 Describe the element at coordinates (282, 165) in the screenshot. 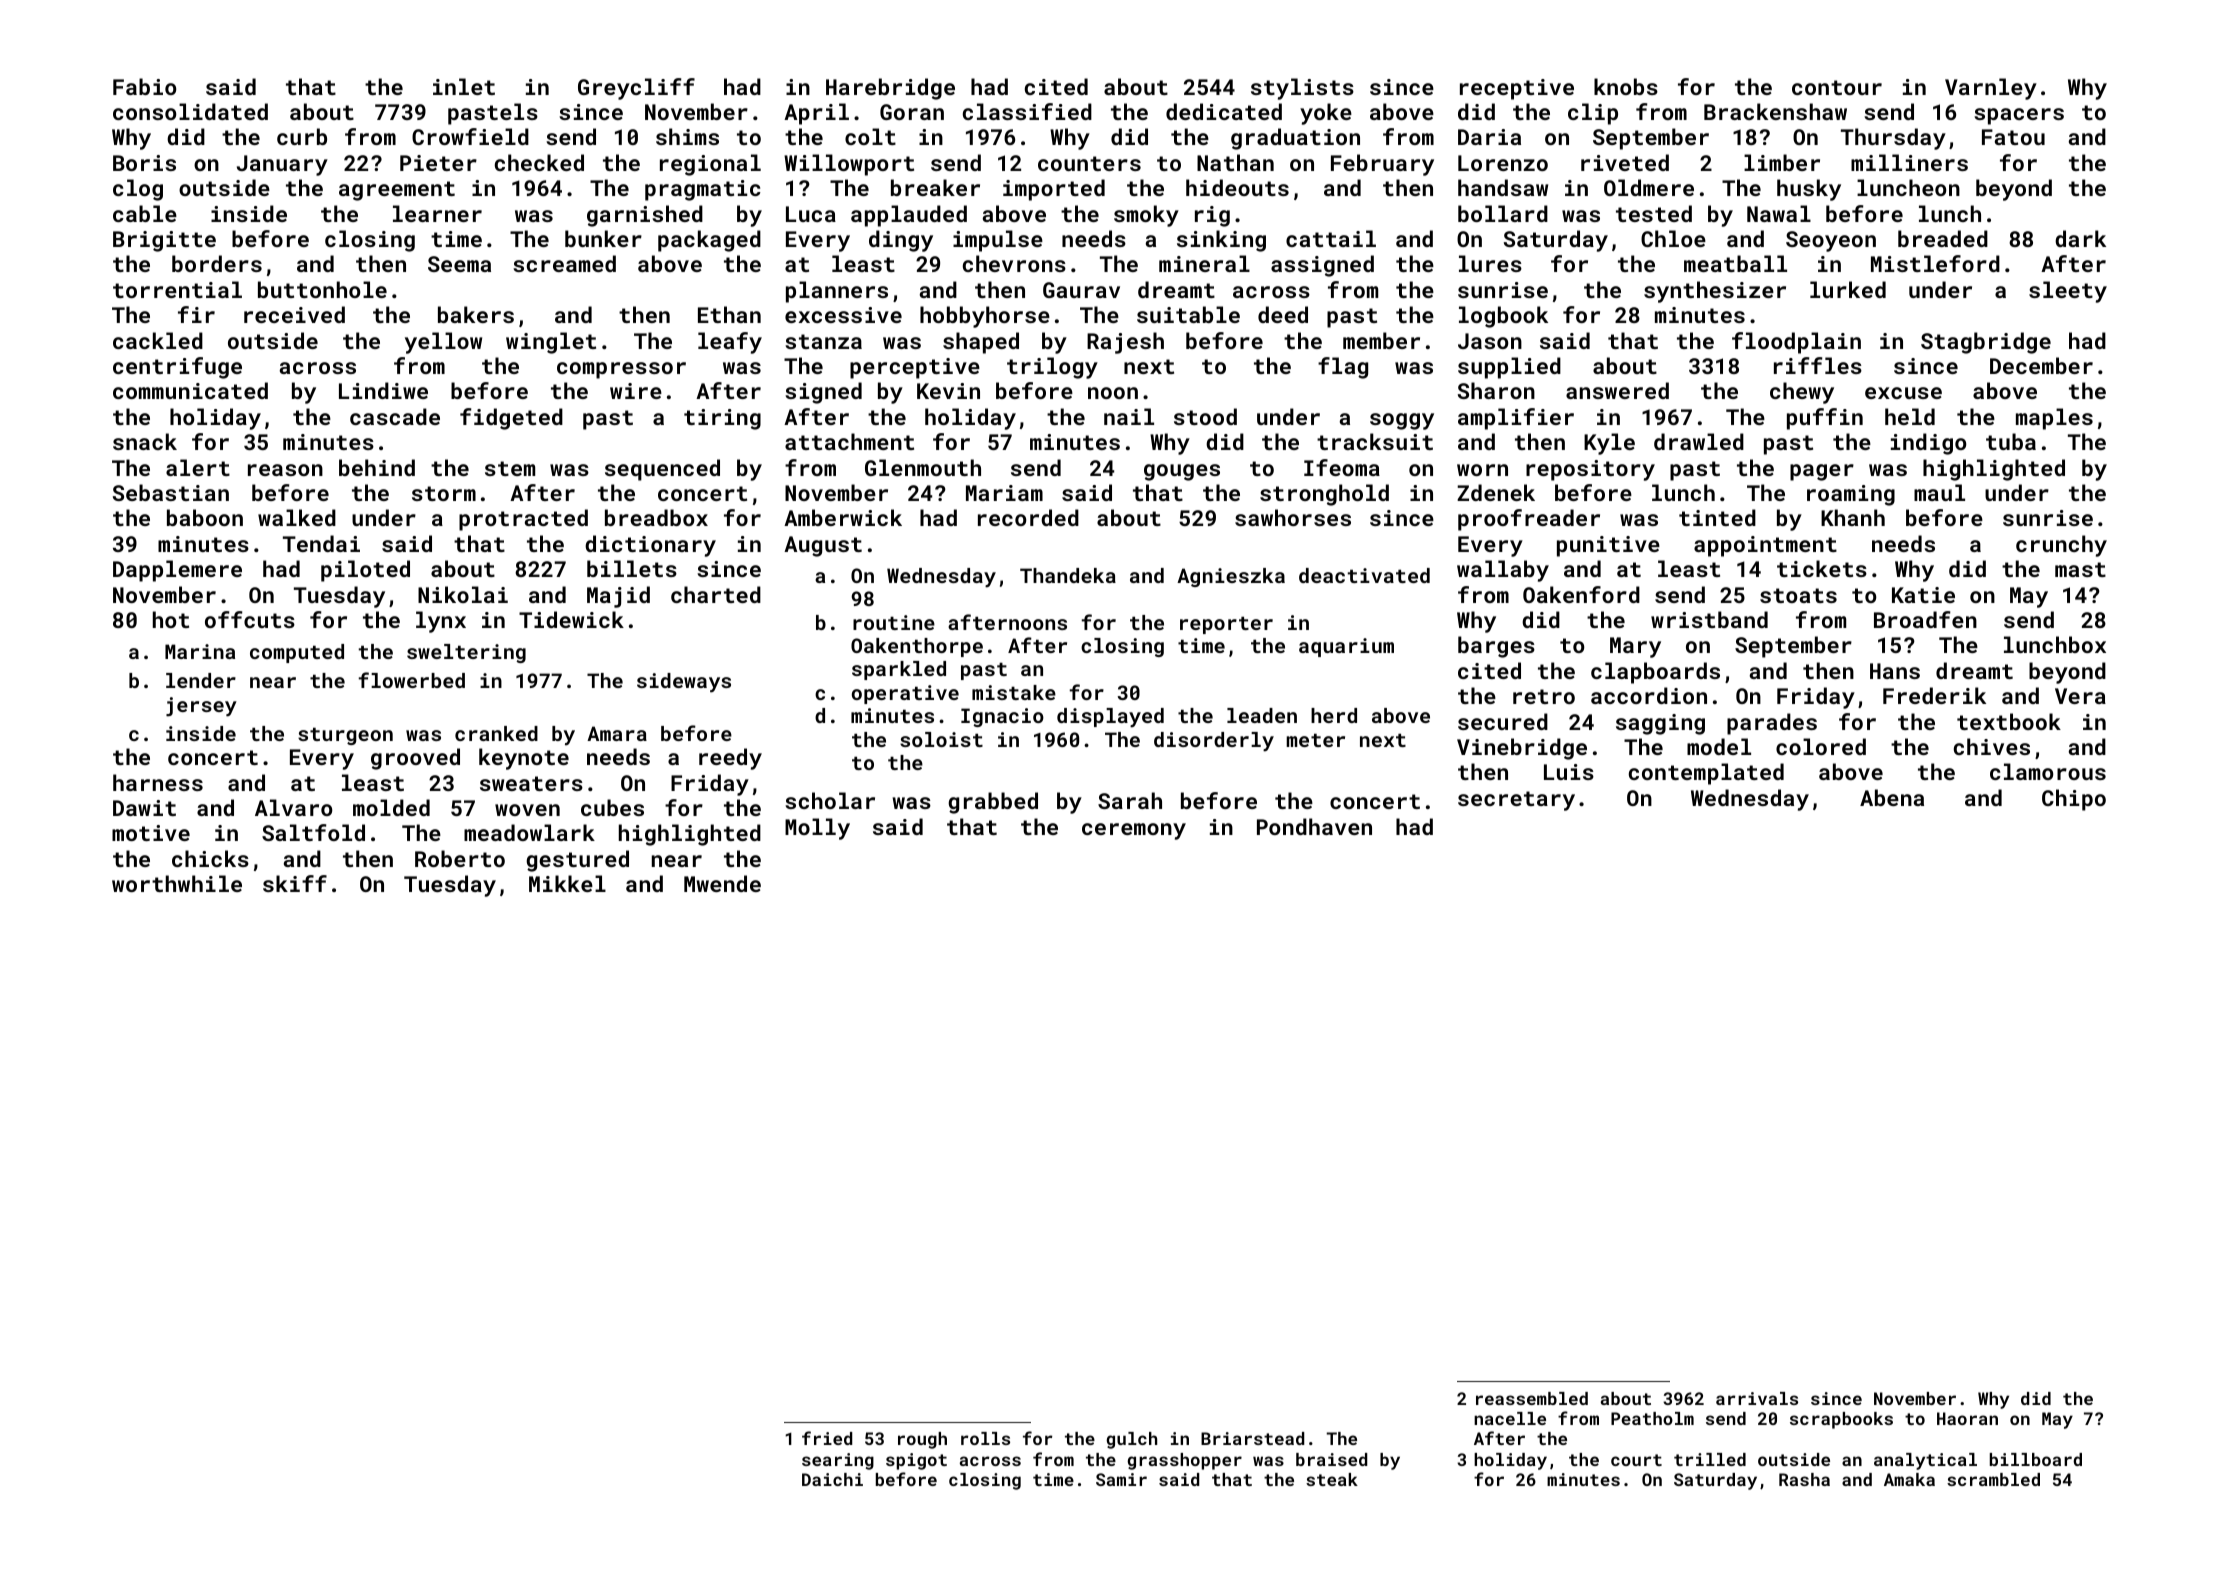

I see `January` at that location.
